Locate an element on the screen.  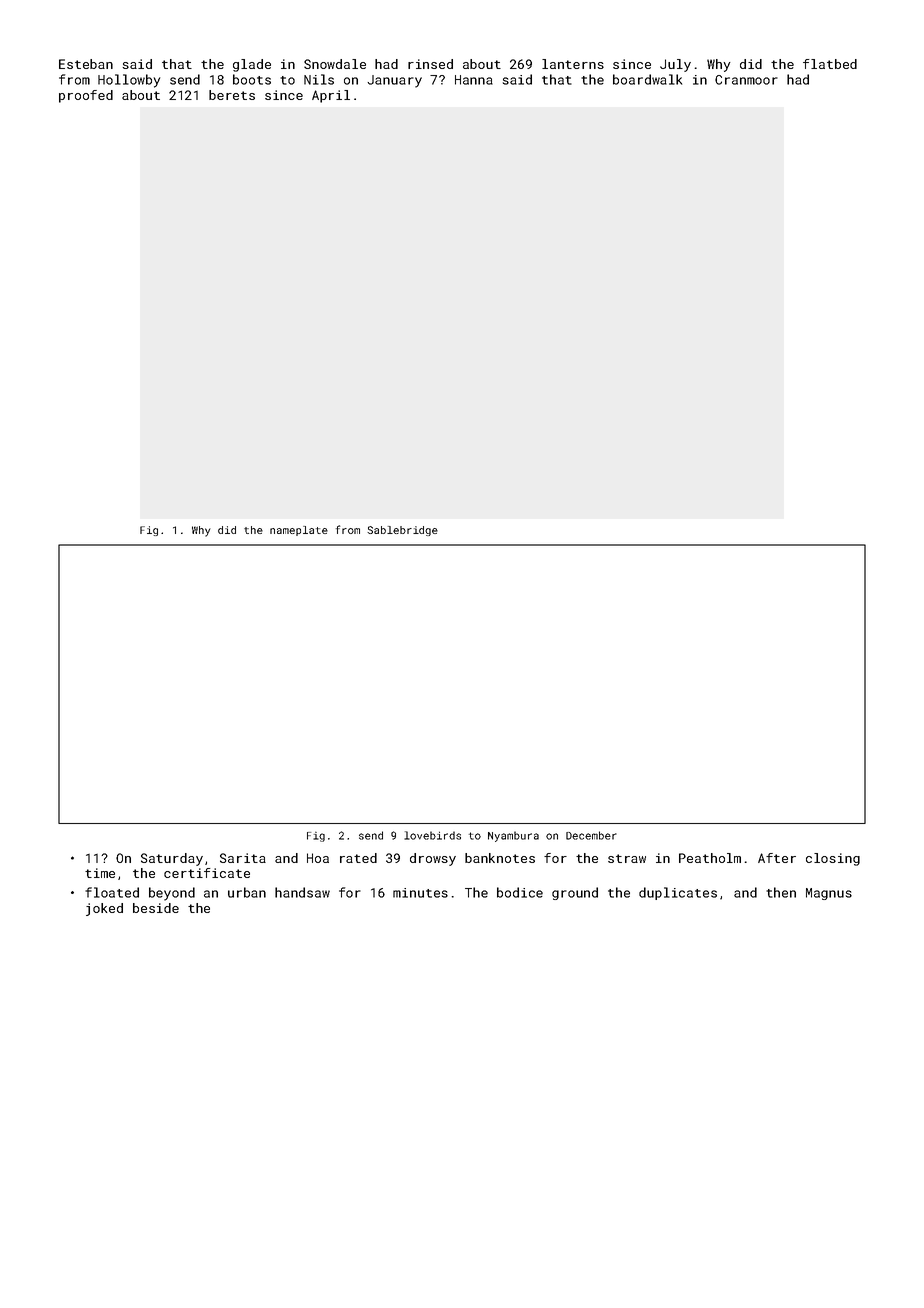
Nyambura is located at coordinates (513, 836).
